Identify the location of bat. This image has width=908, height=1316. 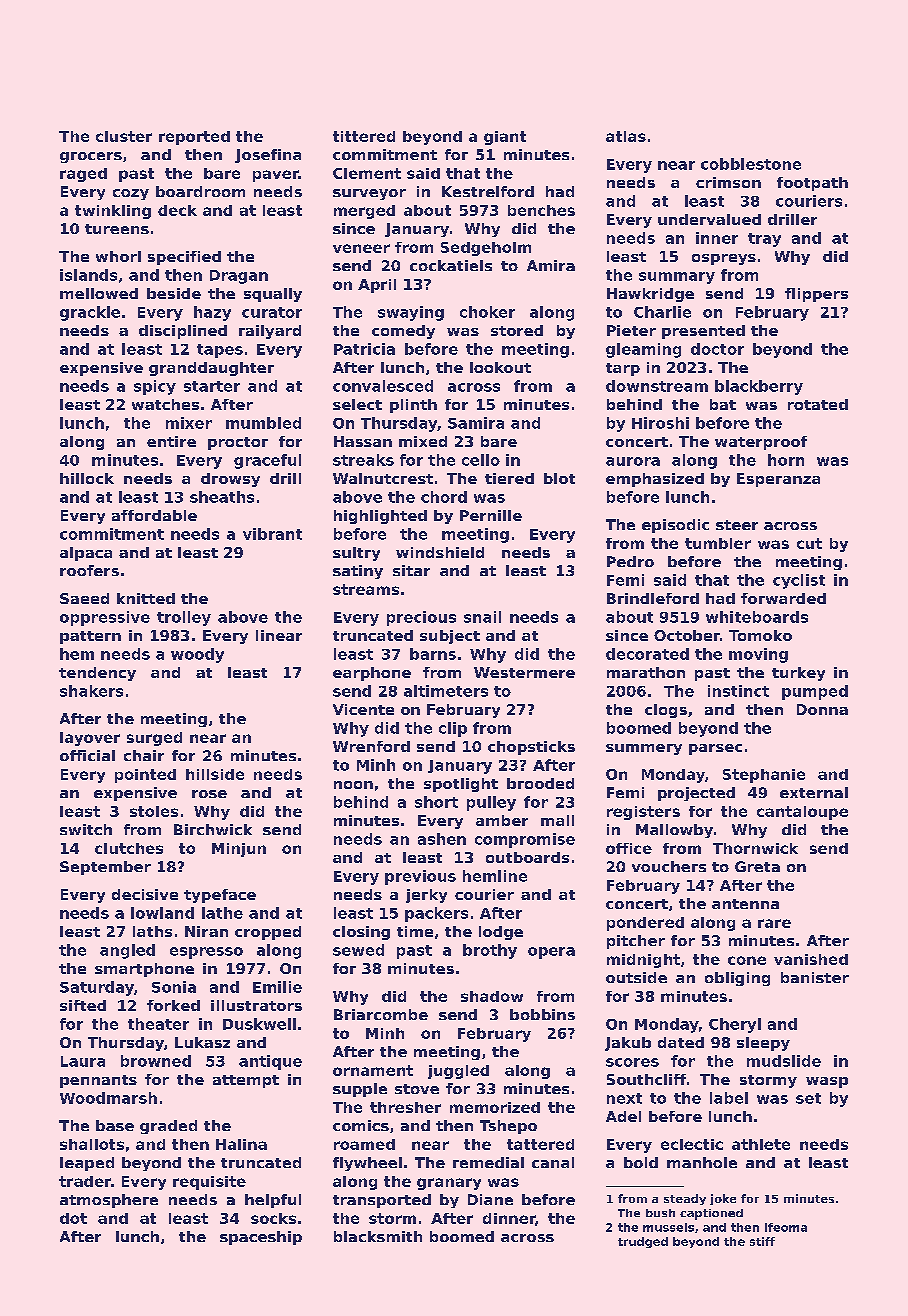
(723, 404).
